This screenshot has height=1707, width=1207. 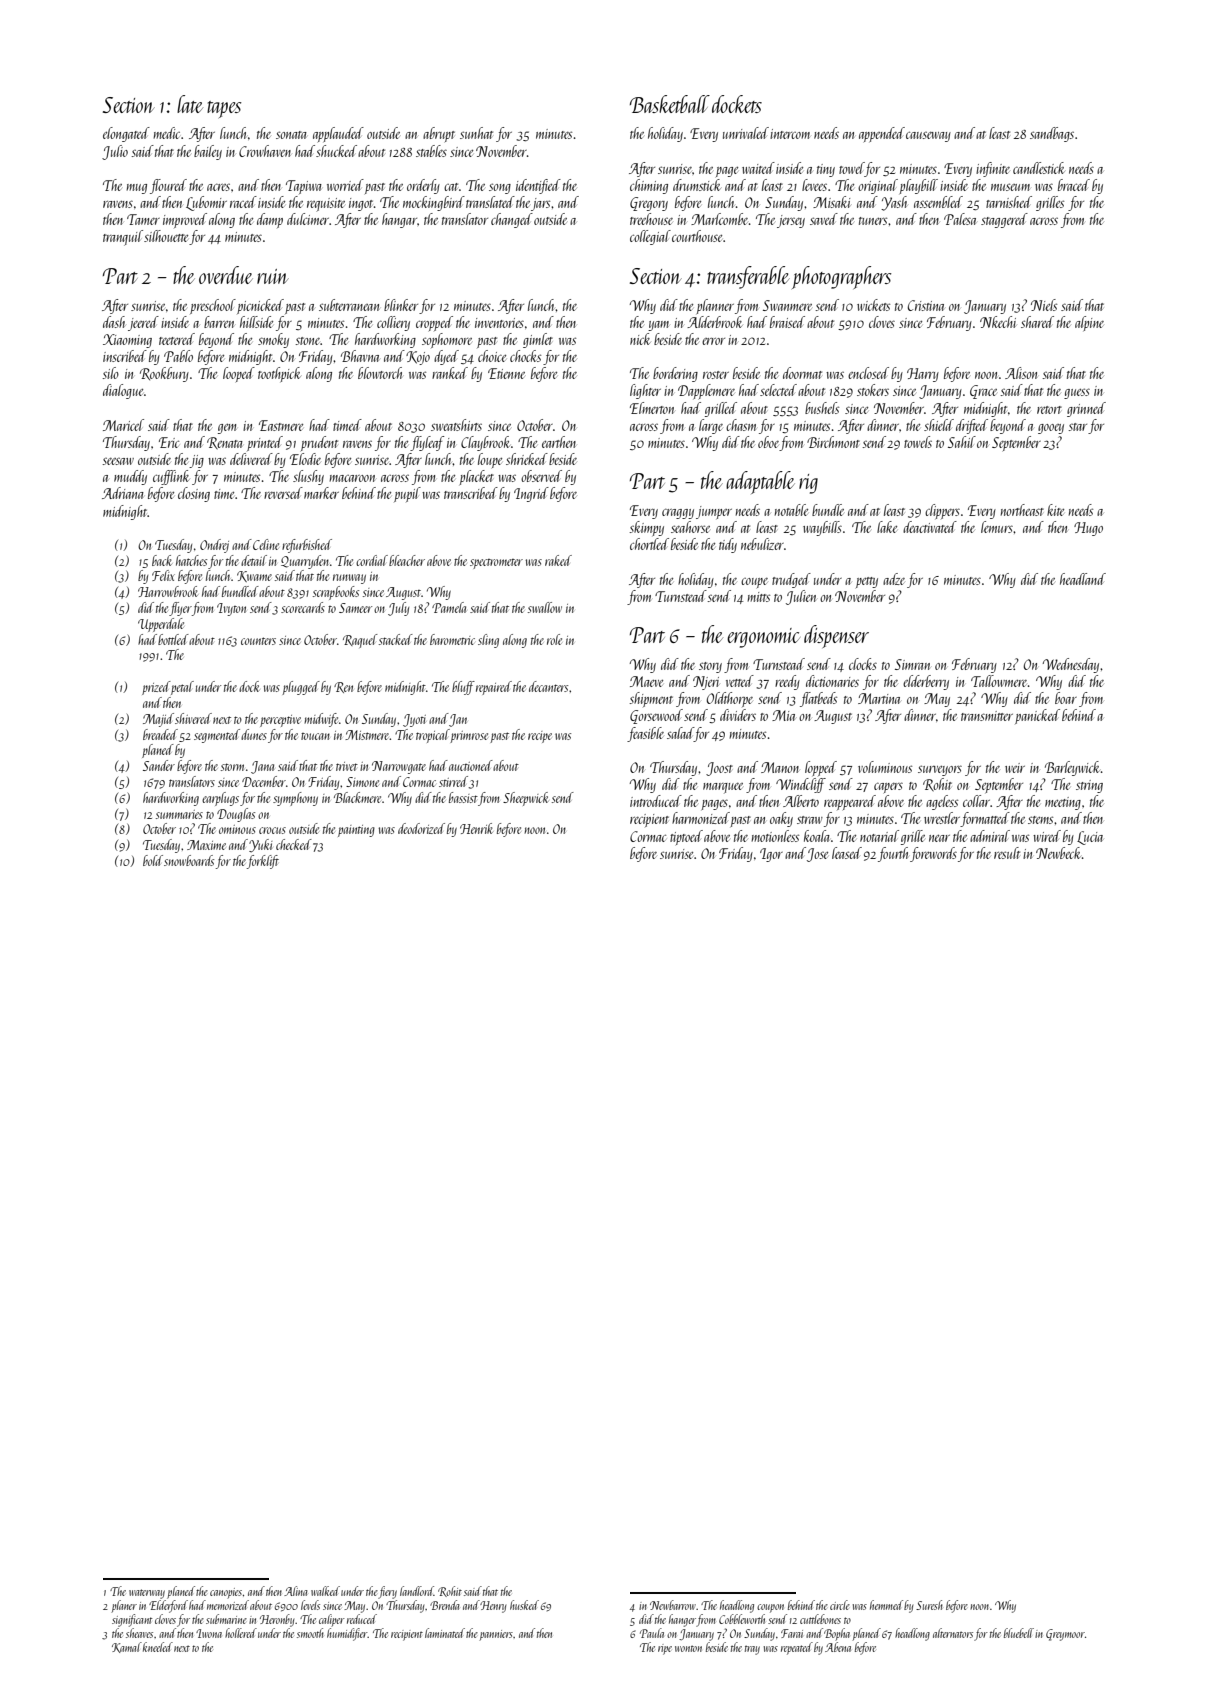 I want to click on forklift, so click(x=263, y=862).
